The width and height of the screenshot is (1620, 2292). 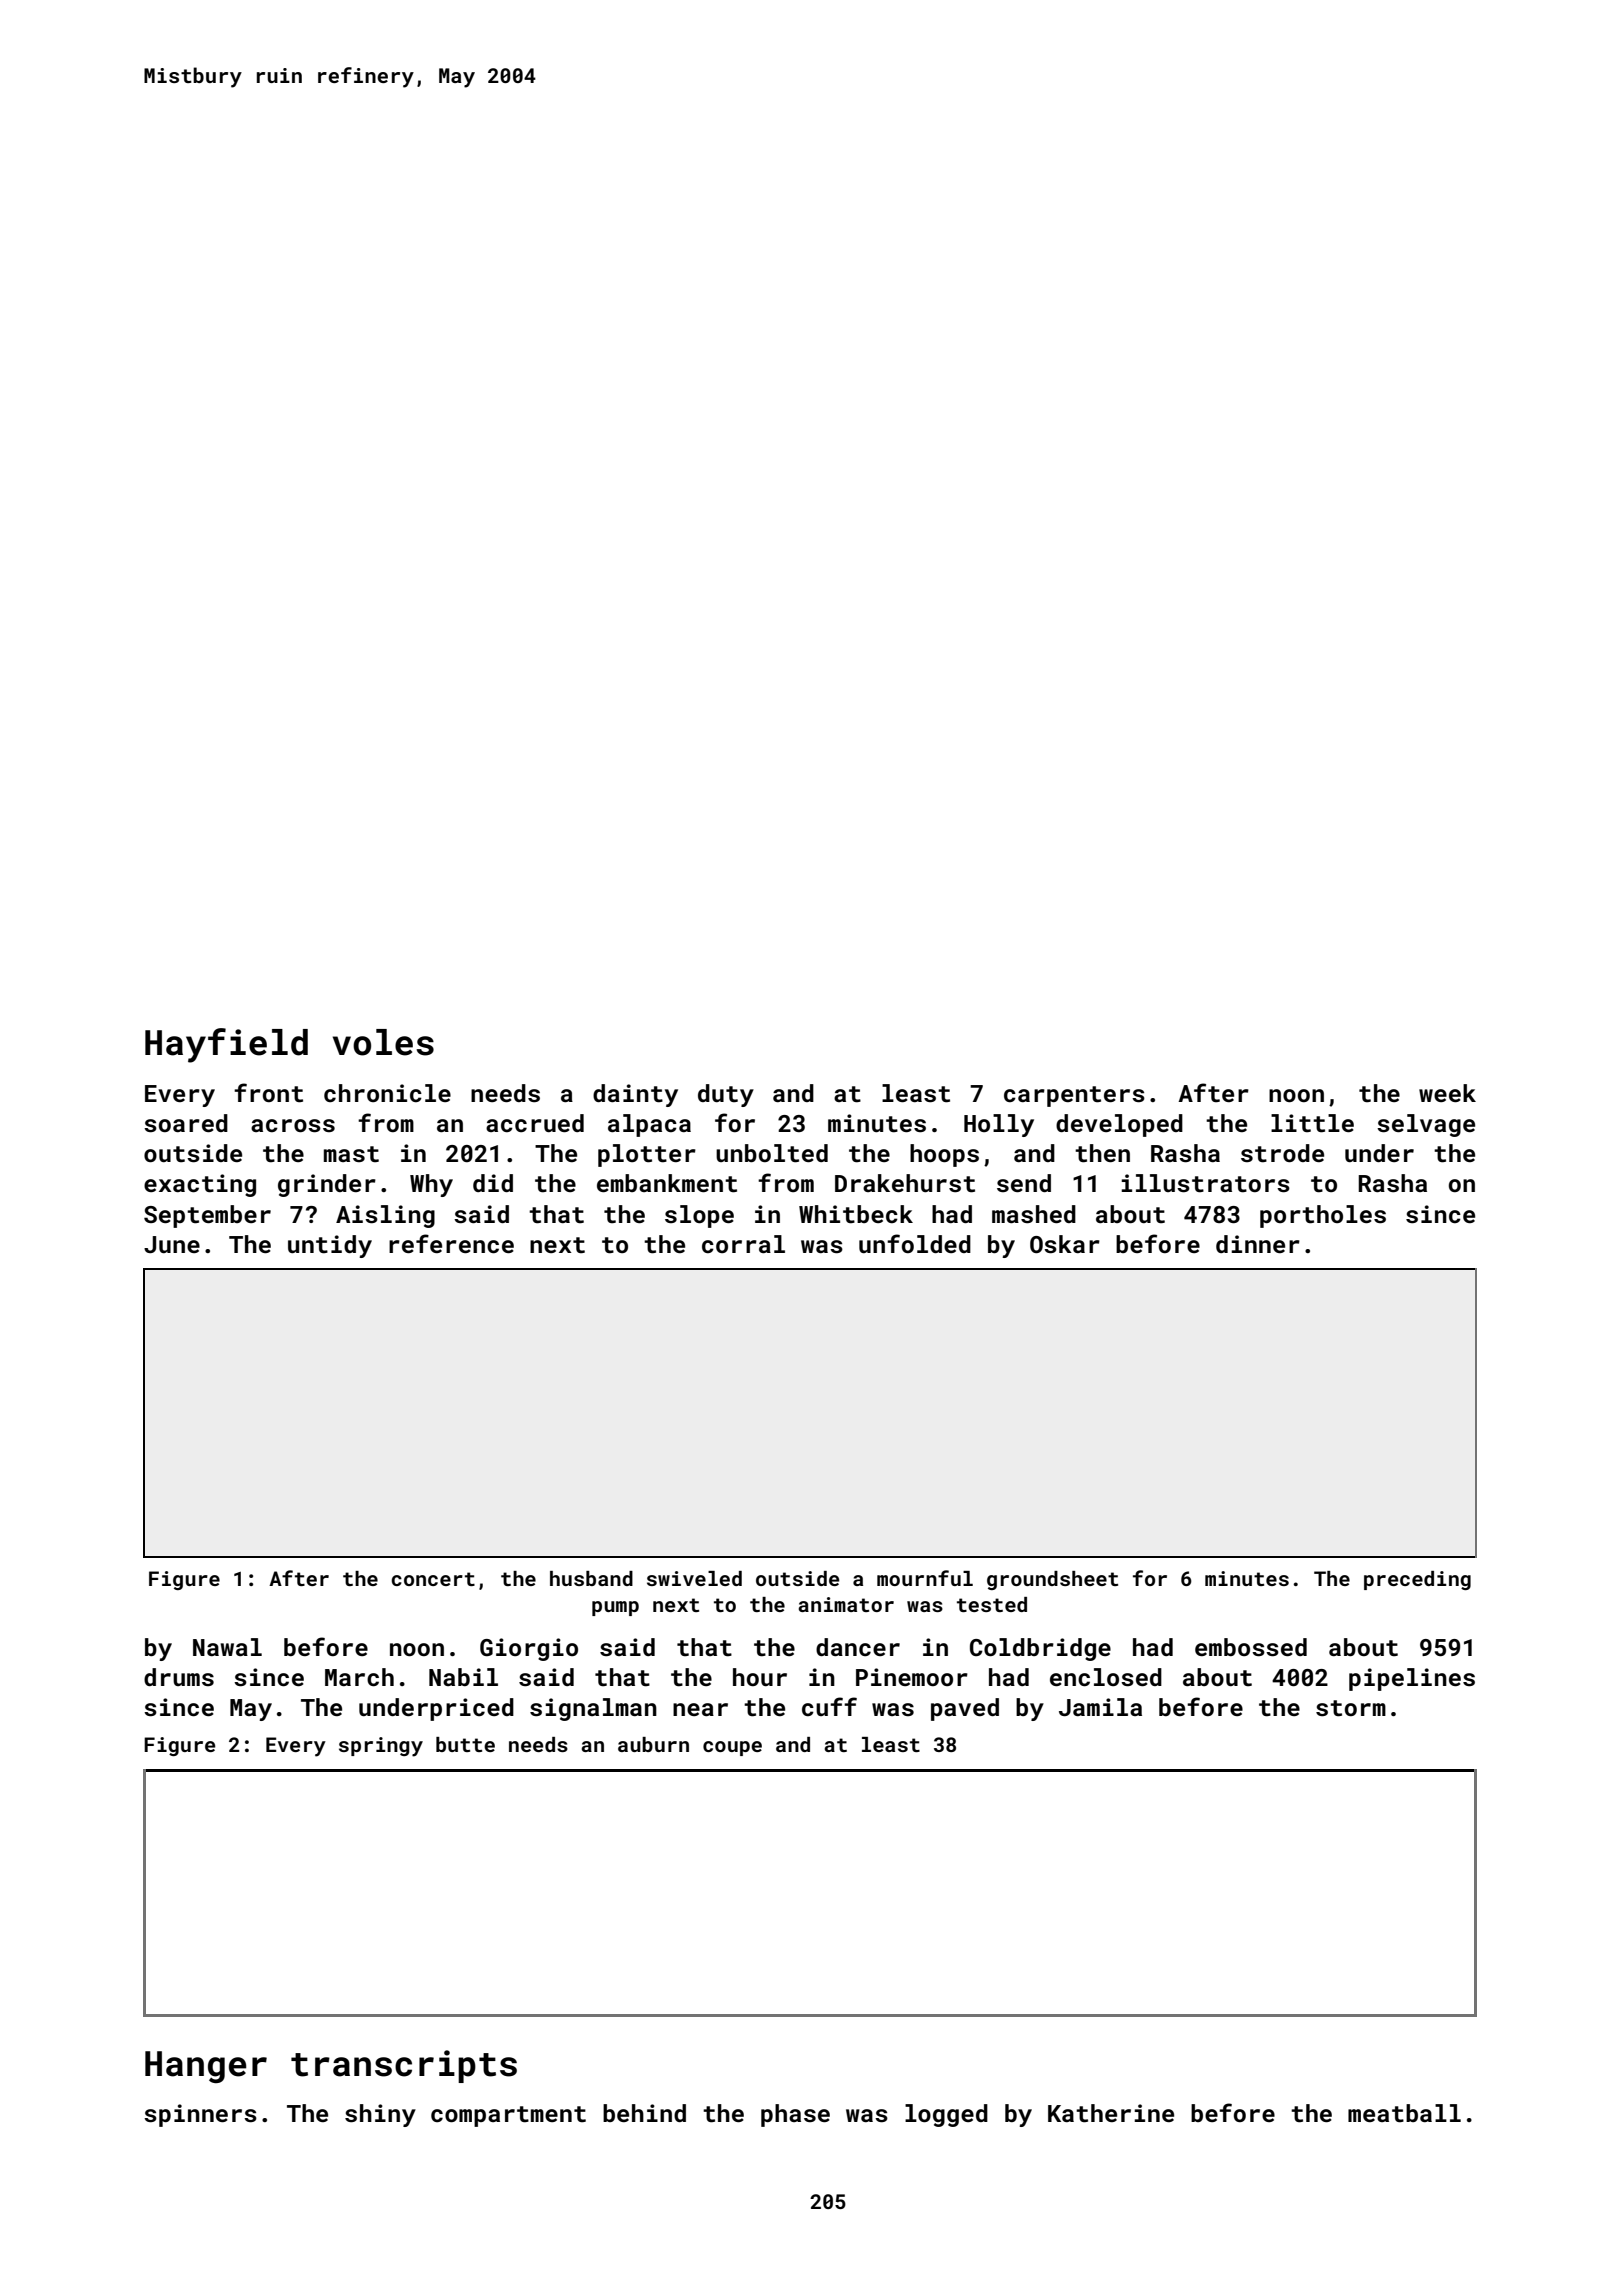 What do you see at coordinates (433, 1579) in the screenshot?
I see `concert` at bounding box center [433, 1579].
